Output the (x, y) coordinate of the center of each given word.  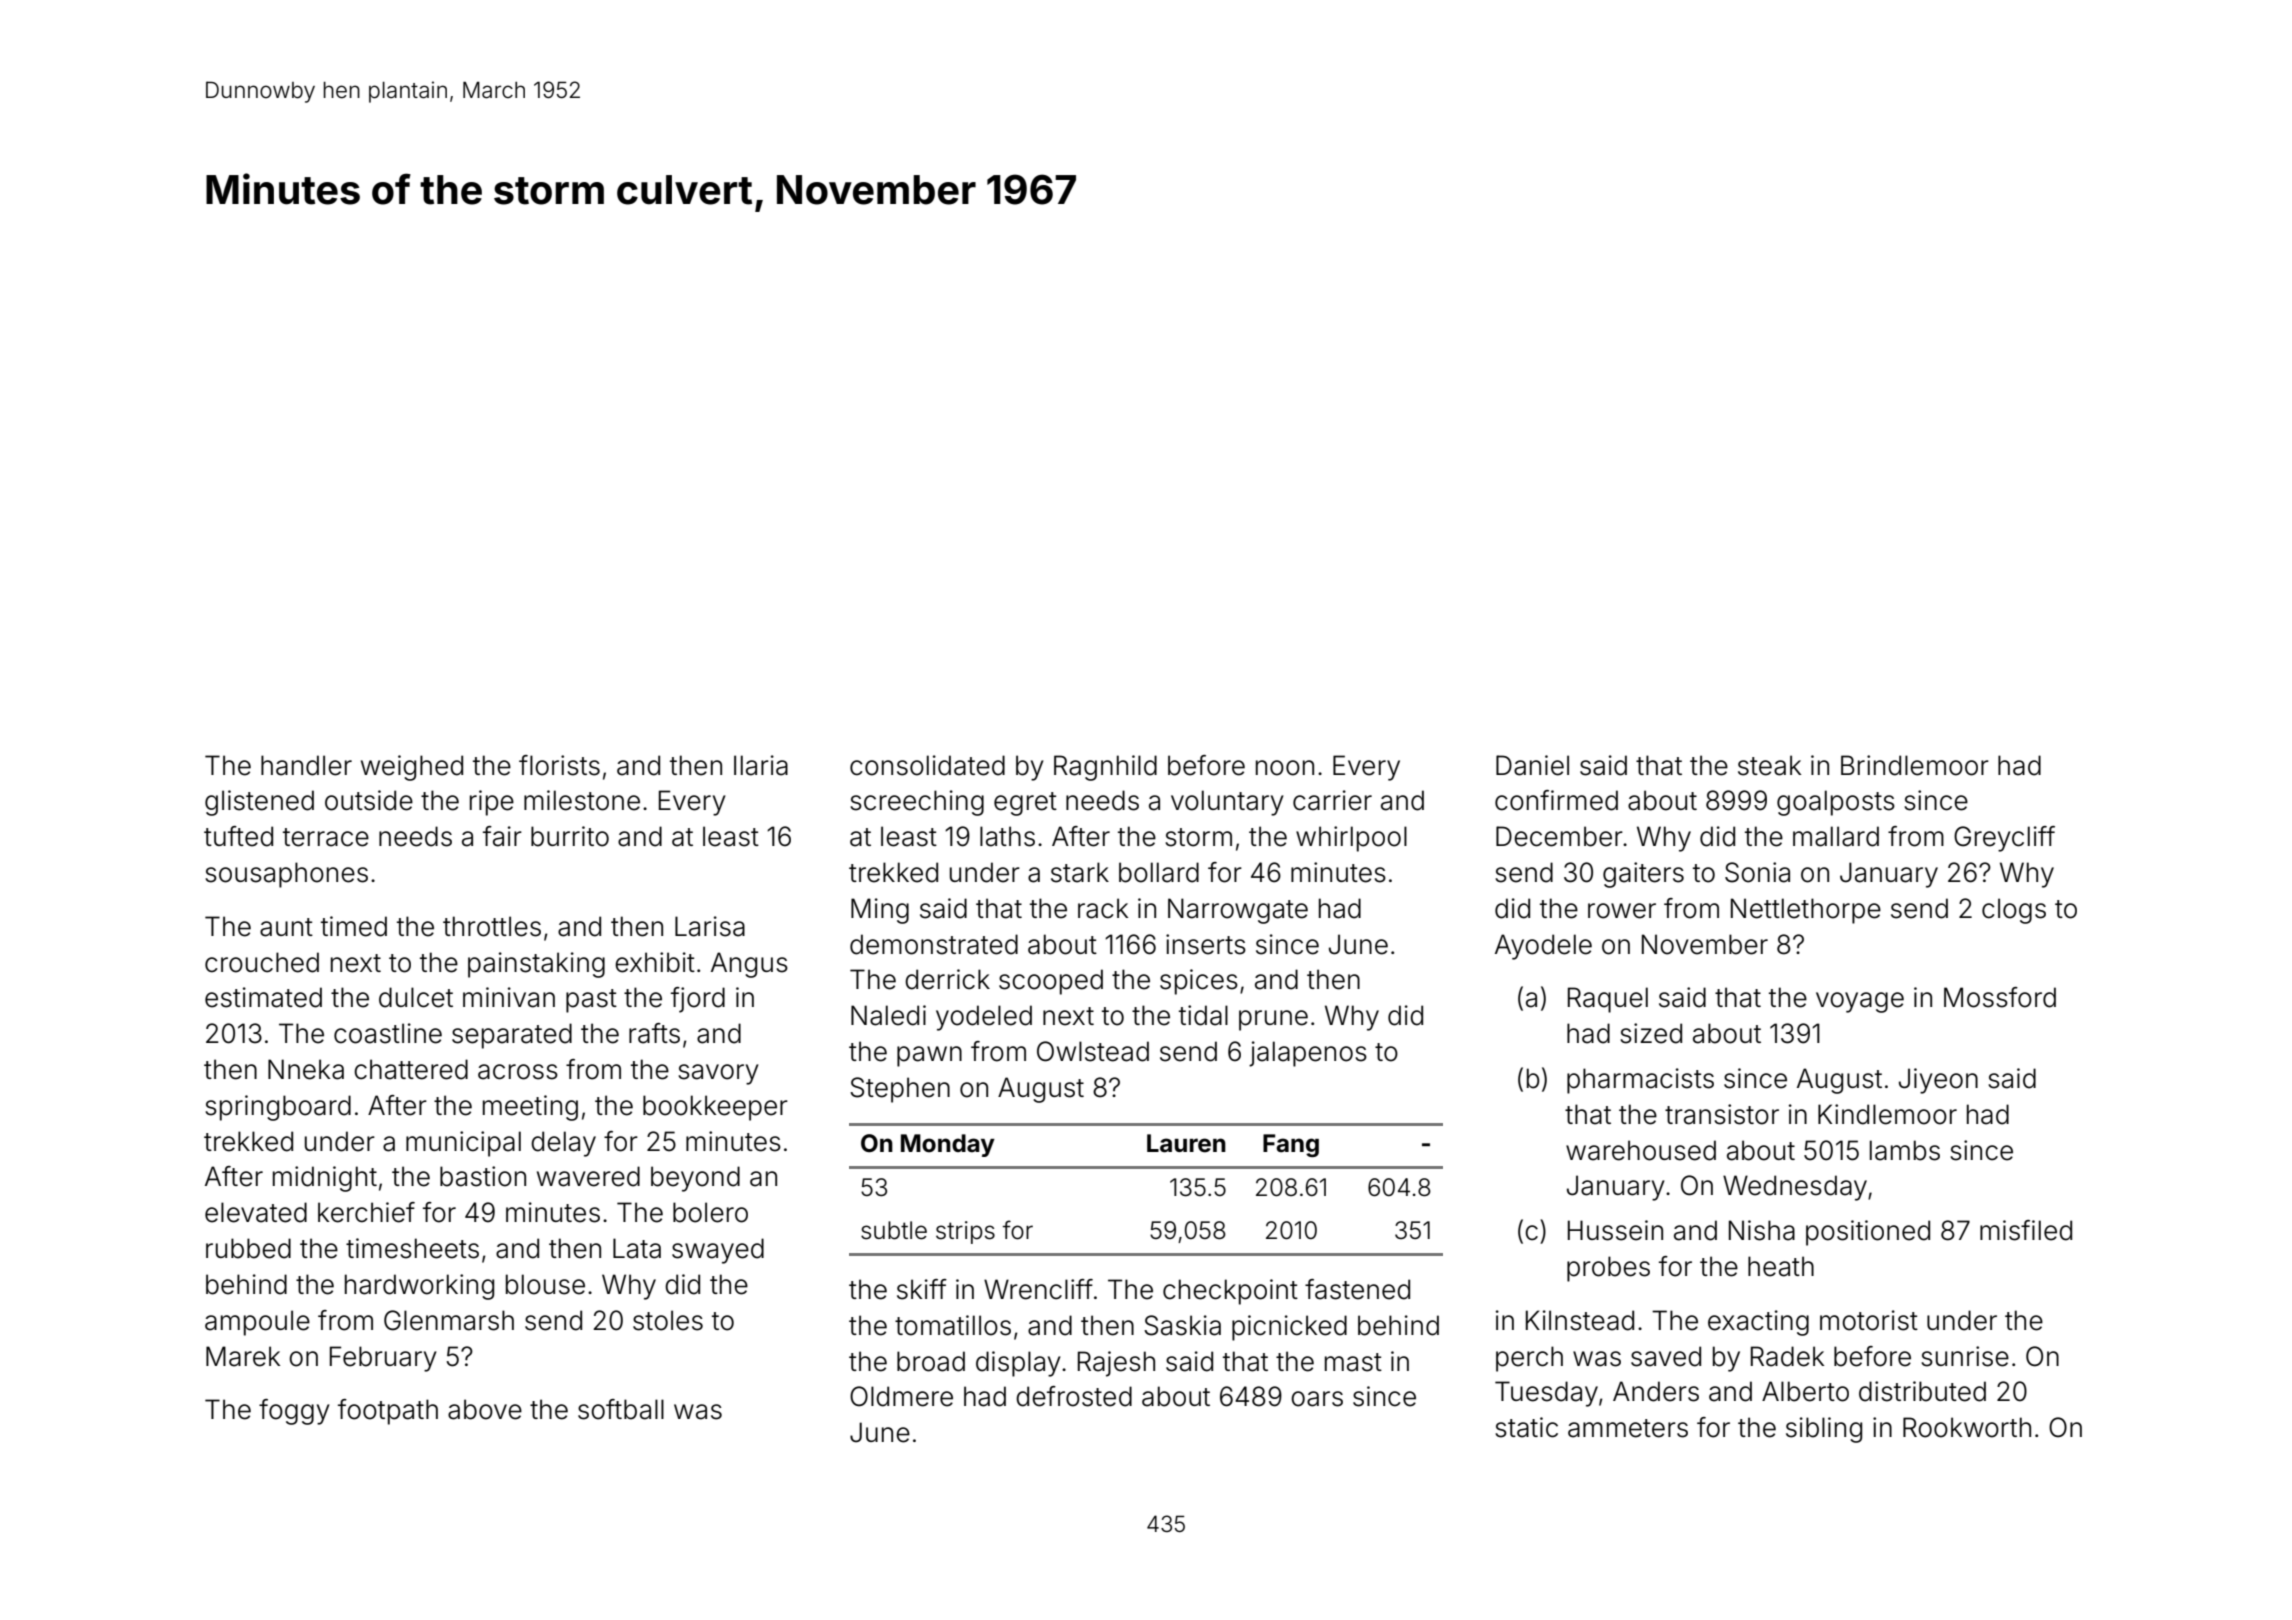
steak (1769, 765)
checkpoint (1230, 1292)
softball (621, 1409)
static (1526, 1427)
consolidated (927, 765)
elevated (256, 1212)
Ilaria (761, 765)
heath (1781, 1266)
